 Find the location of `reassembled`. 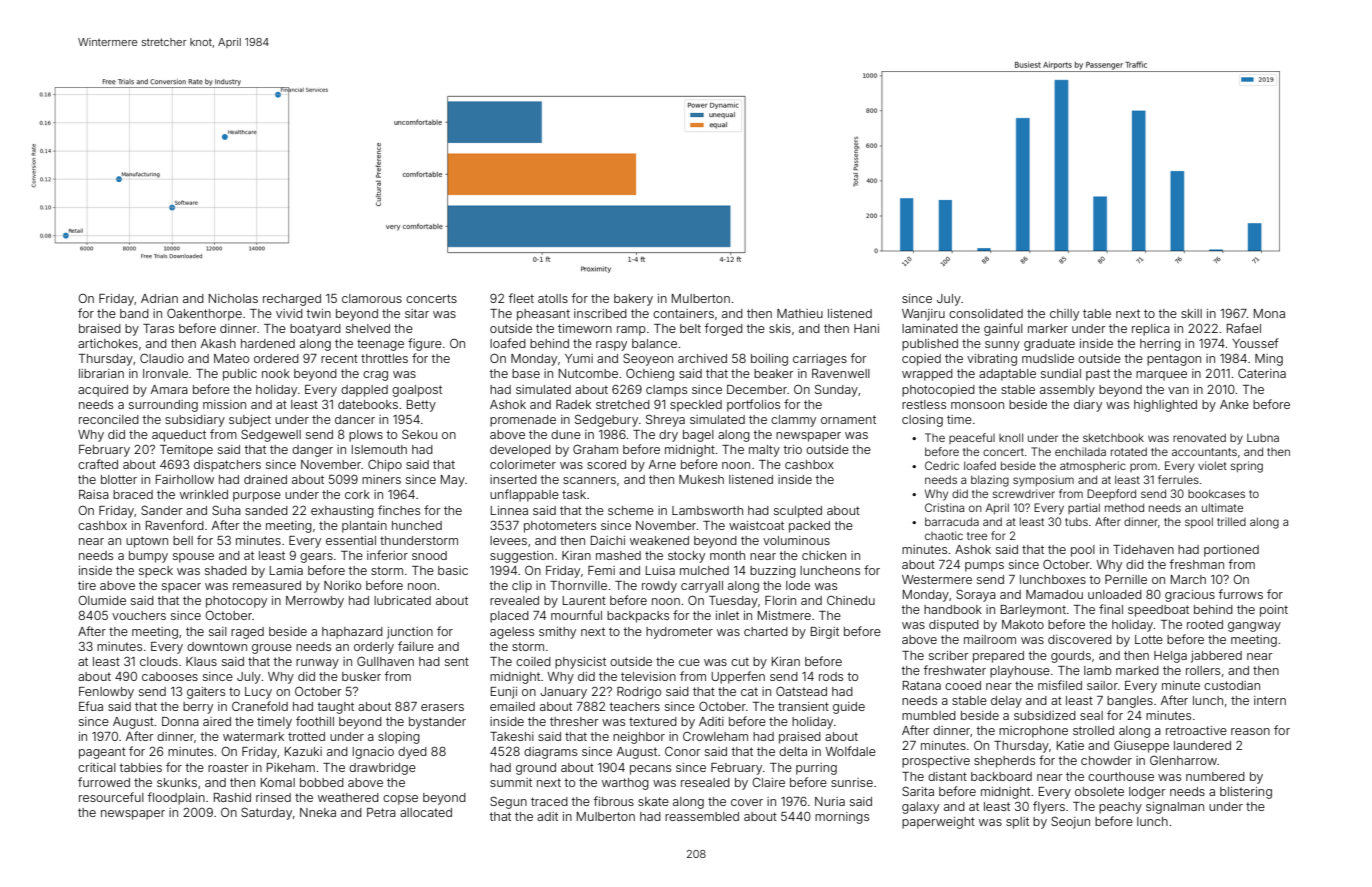

reassembled is located at coordinates (702, 816).
